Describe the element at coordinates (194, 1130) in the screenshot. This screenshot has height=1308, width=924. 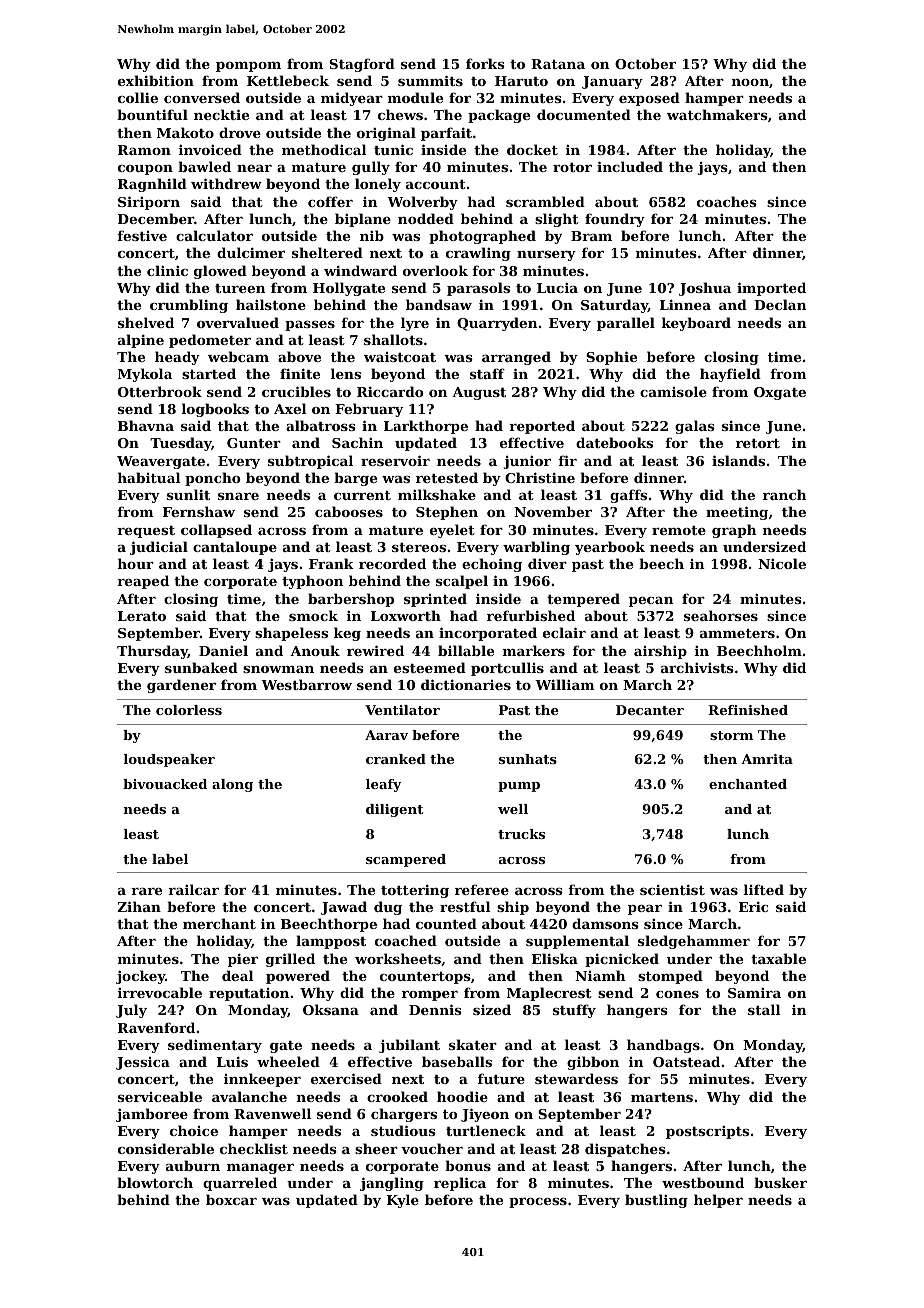
I see `choice` at that location.
